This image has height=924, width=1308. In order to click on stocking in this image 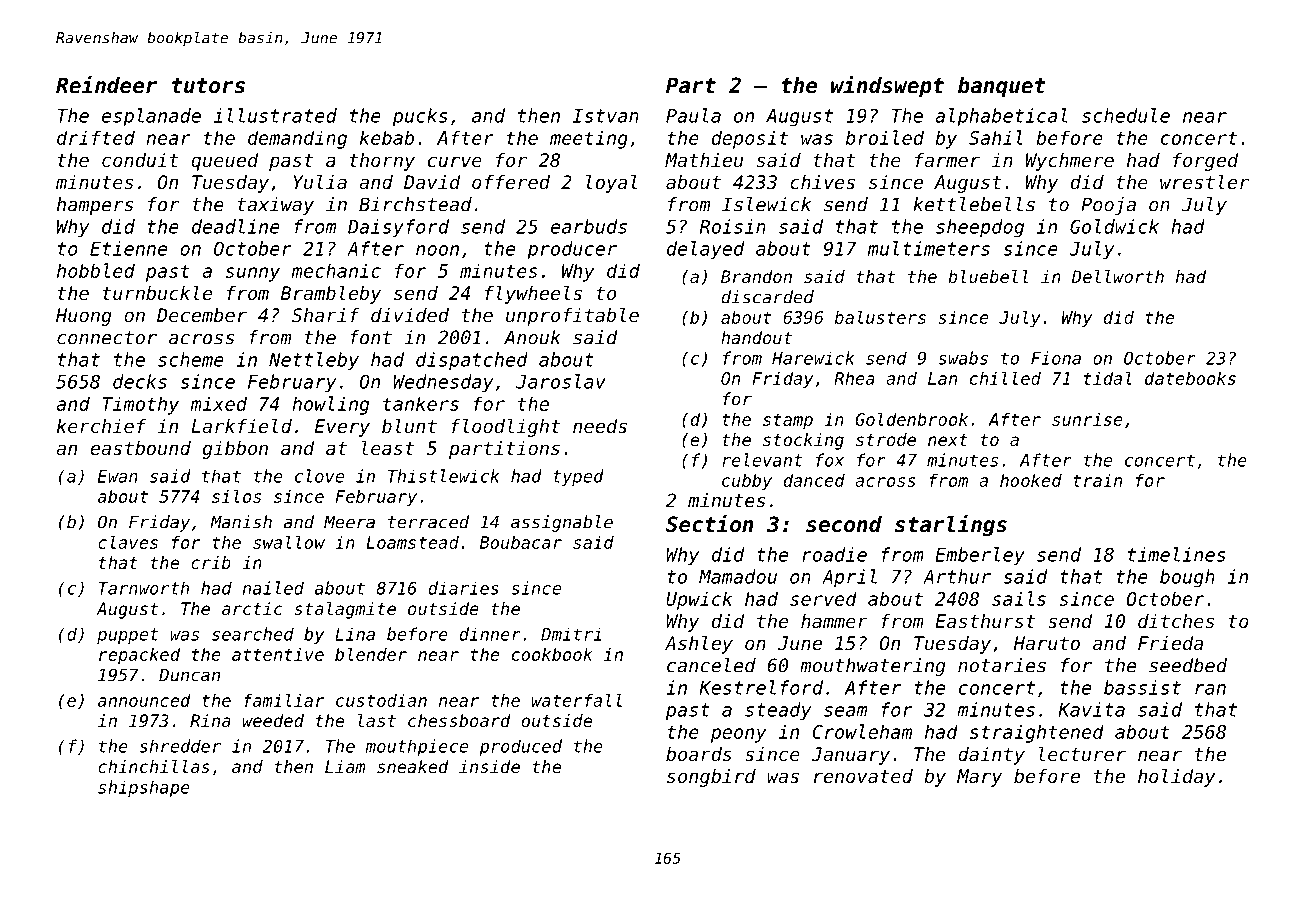, I will do `click(803, 441)`.
